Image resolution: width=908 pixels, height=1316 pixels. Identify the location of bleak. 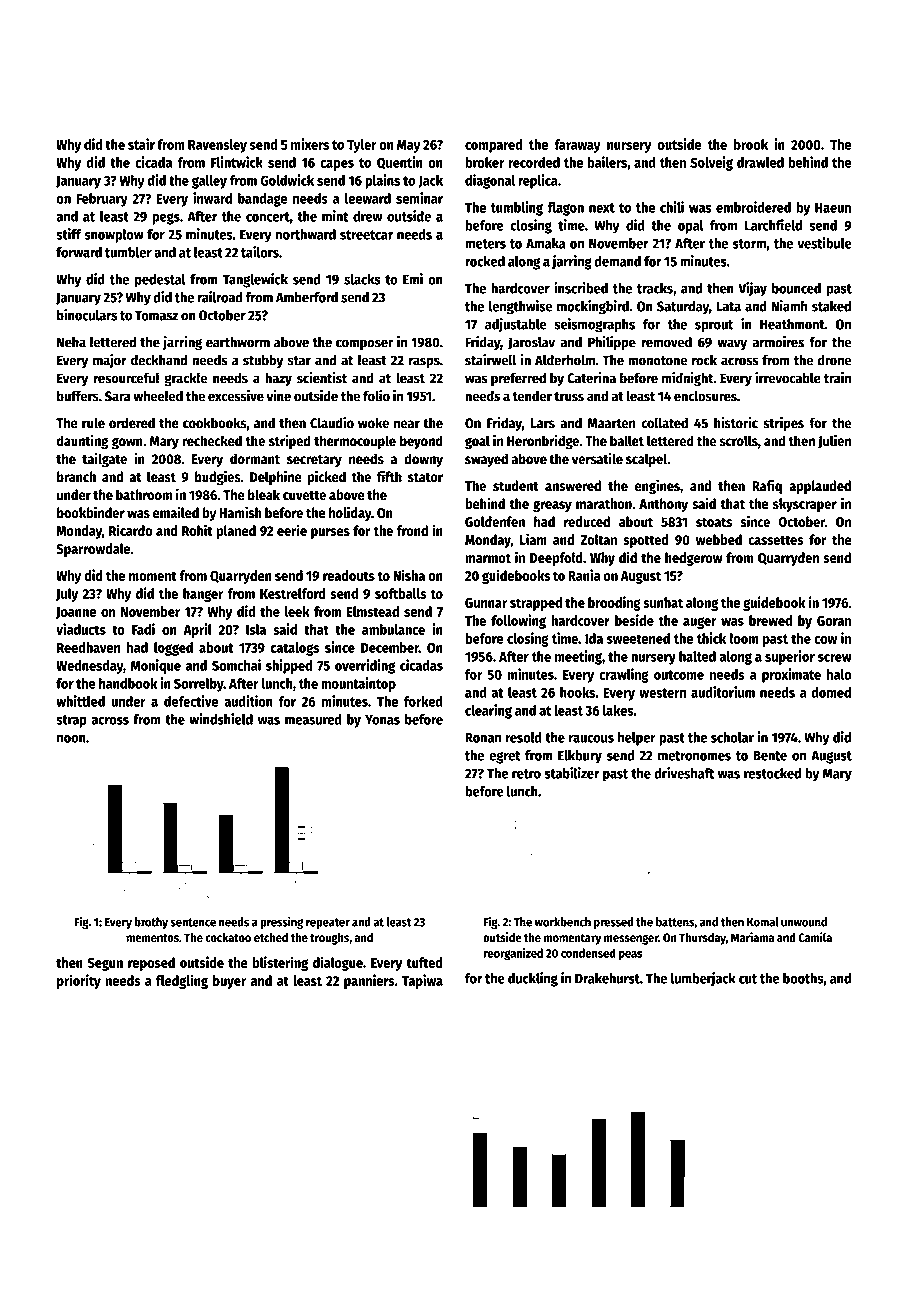
(264, 495).
